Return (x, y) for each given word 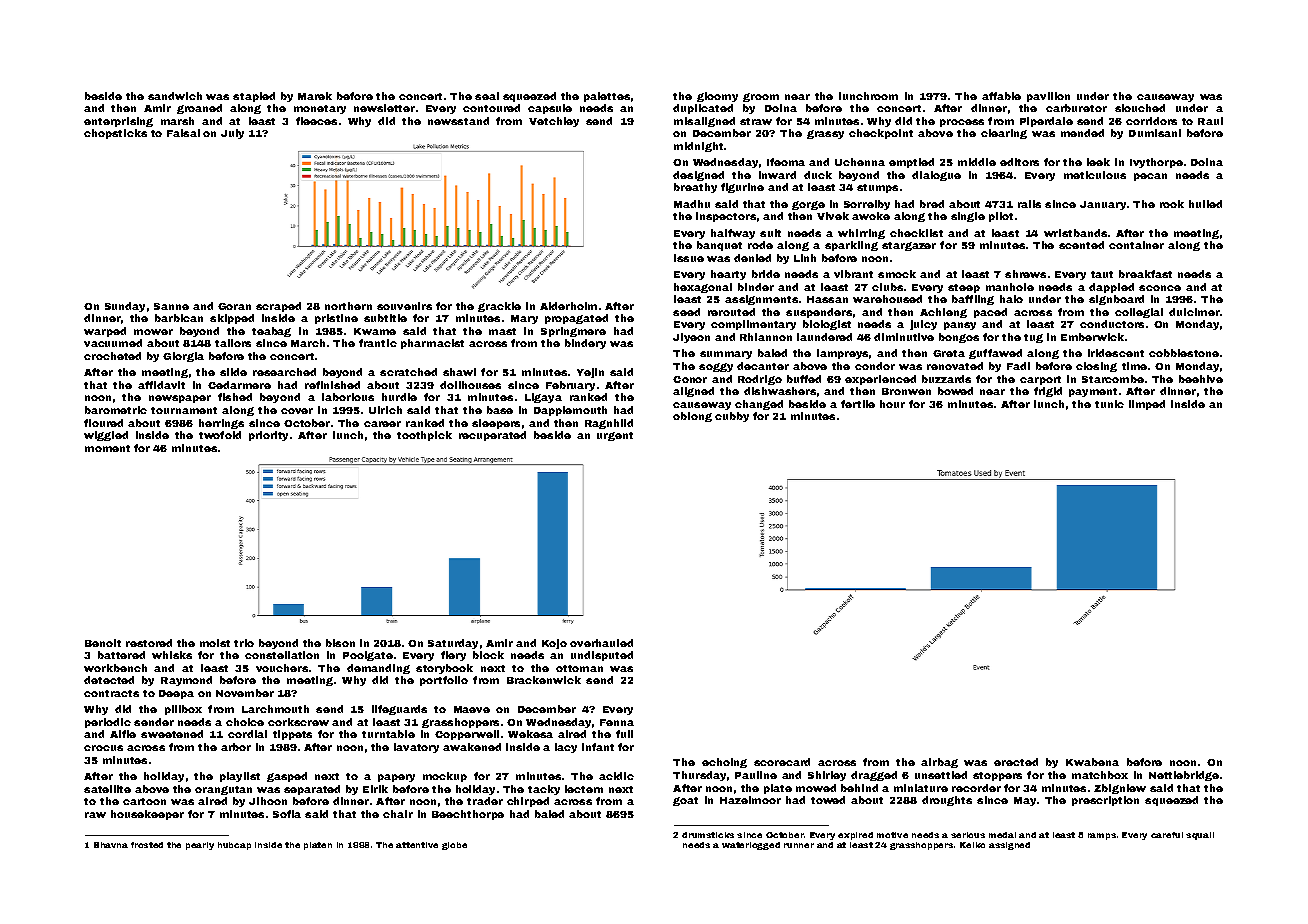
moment (107, 448)
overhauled (601, 643)
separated (312, 790)
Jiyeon (691, 338)
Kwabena (1092, 762)
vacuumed (113, 343)
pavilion (1048, 97)
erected (1016, 762)
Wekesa (530, 734)
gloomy (717, 97)
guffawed (995, 354)
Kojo (554, 644)
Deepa (176, 694)
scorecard (782, 762)
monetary (320, 109)
